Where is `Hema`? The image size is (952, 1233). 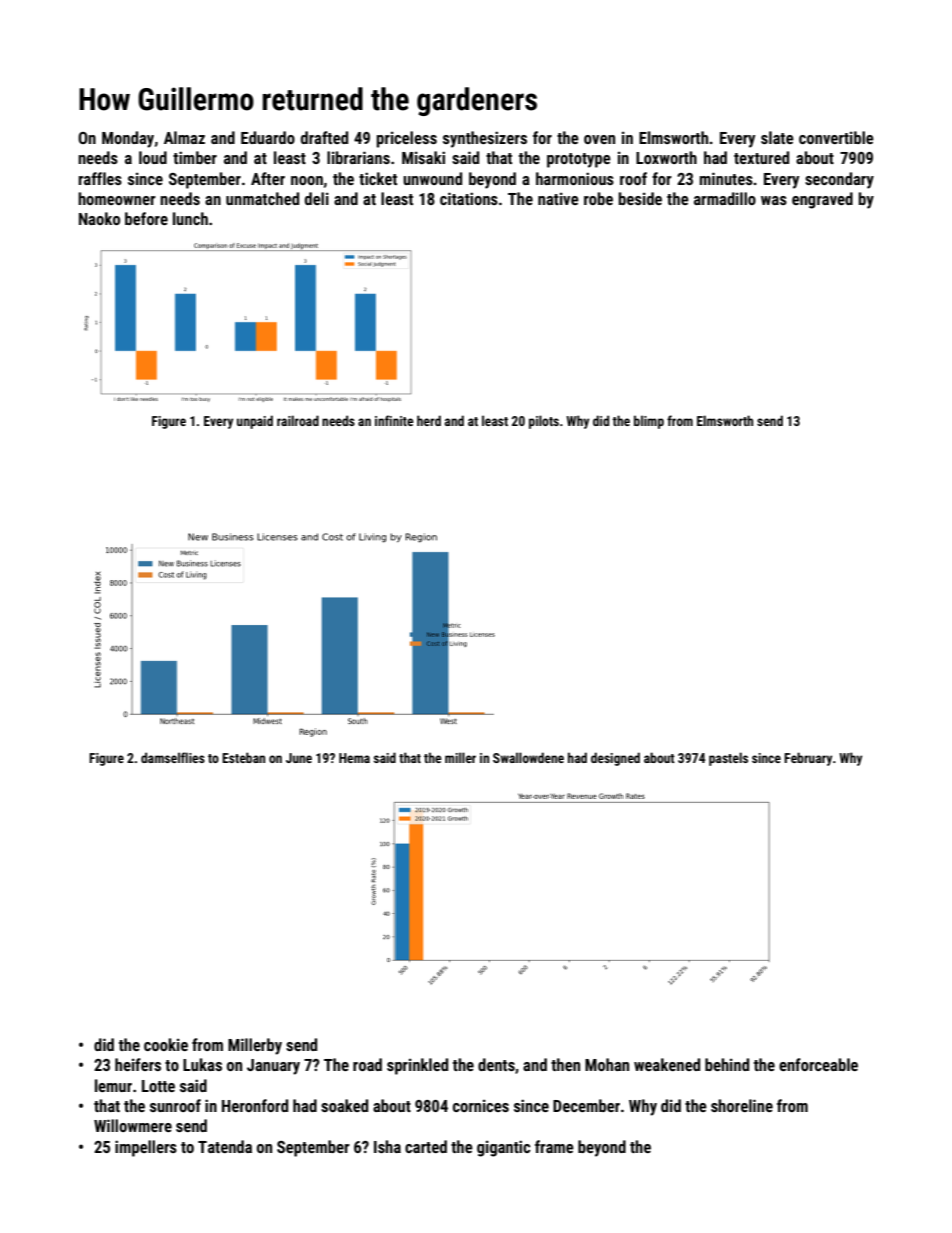 Hema is located at coordinates (354, 758).
